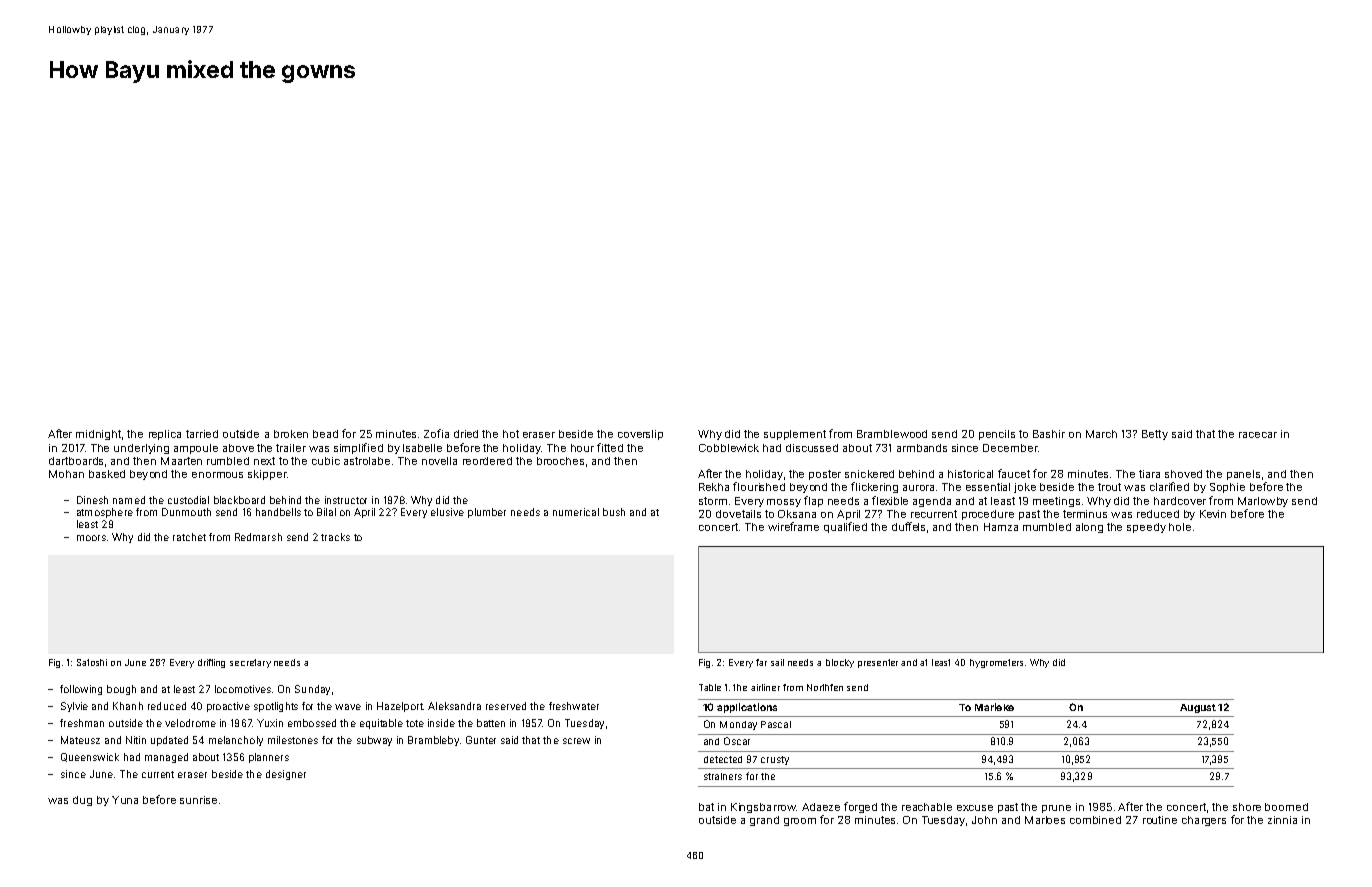 The height and width of the document is (887, 1372). Describe the element at coordinates (198, 800) in the document. I see `sunrise` at that location.
